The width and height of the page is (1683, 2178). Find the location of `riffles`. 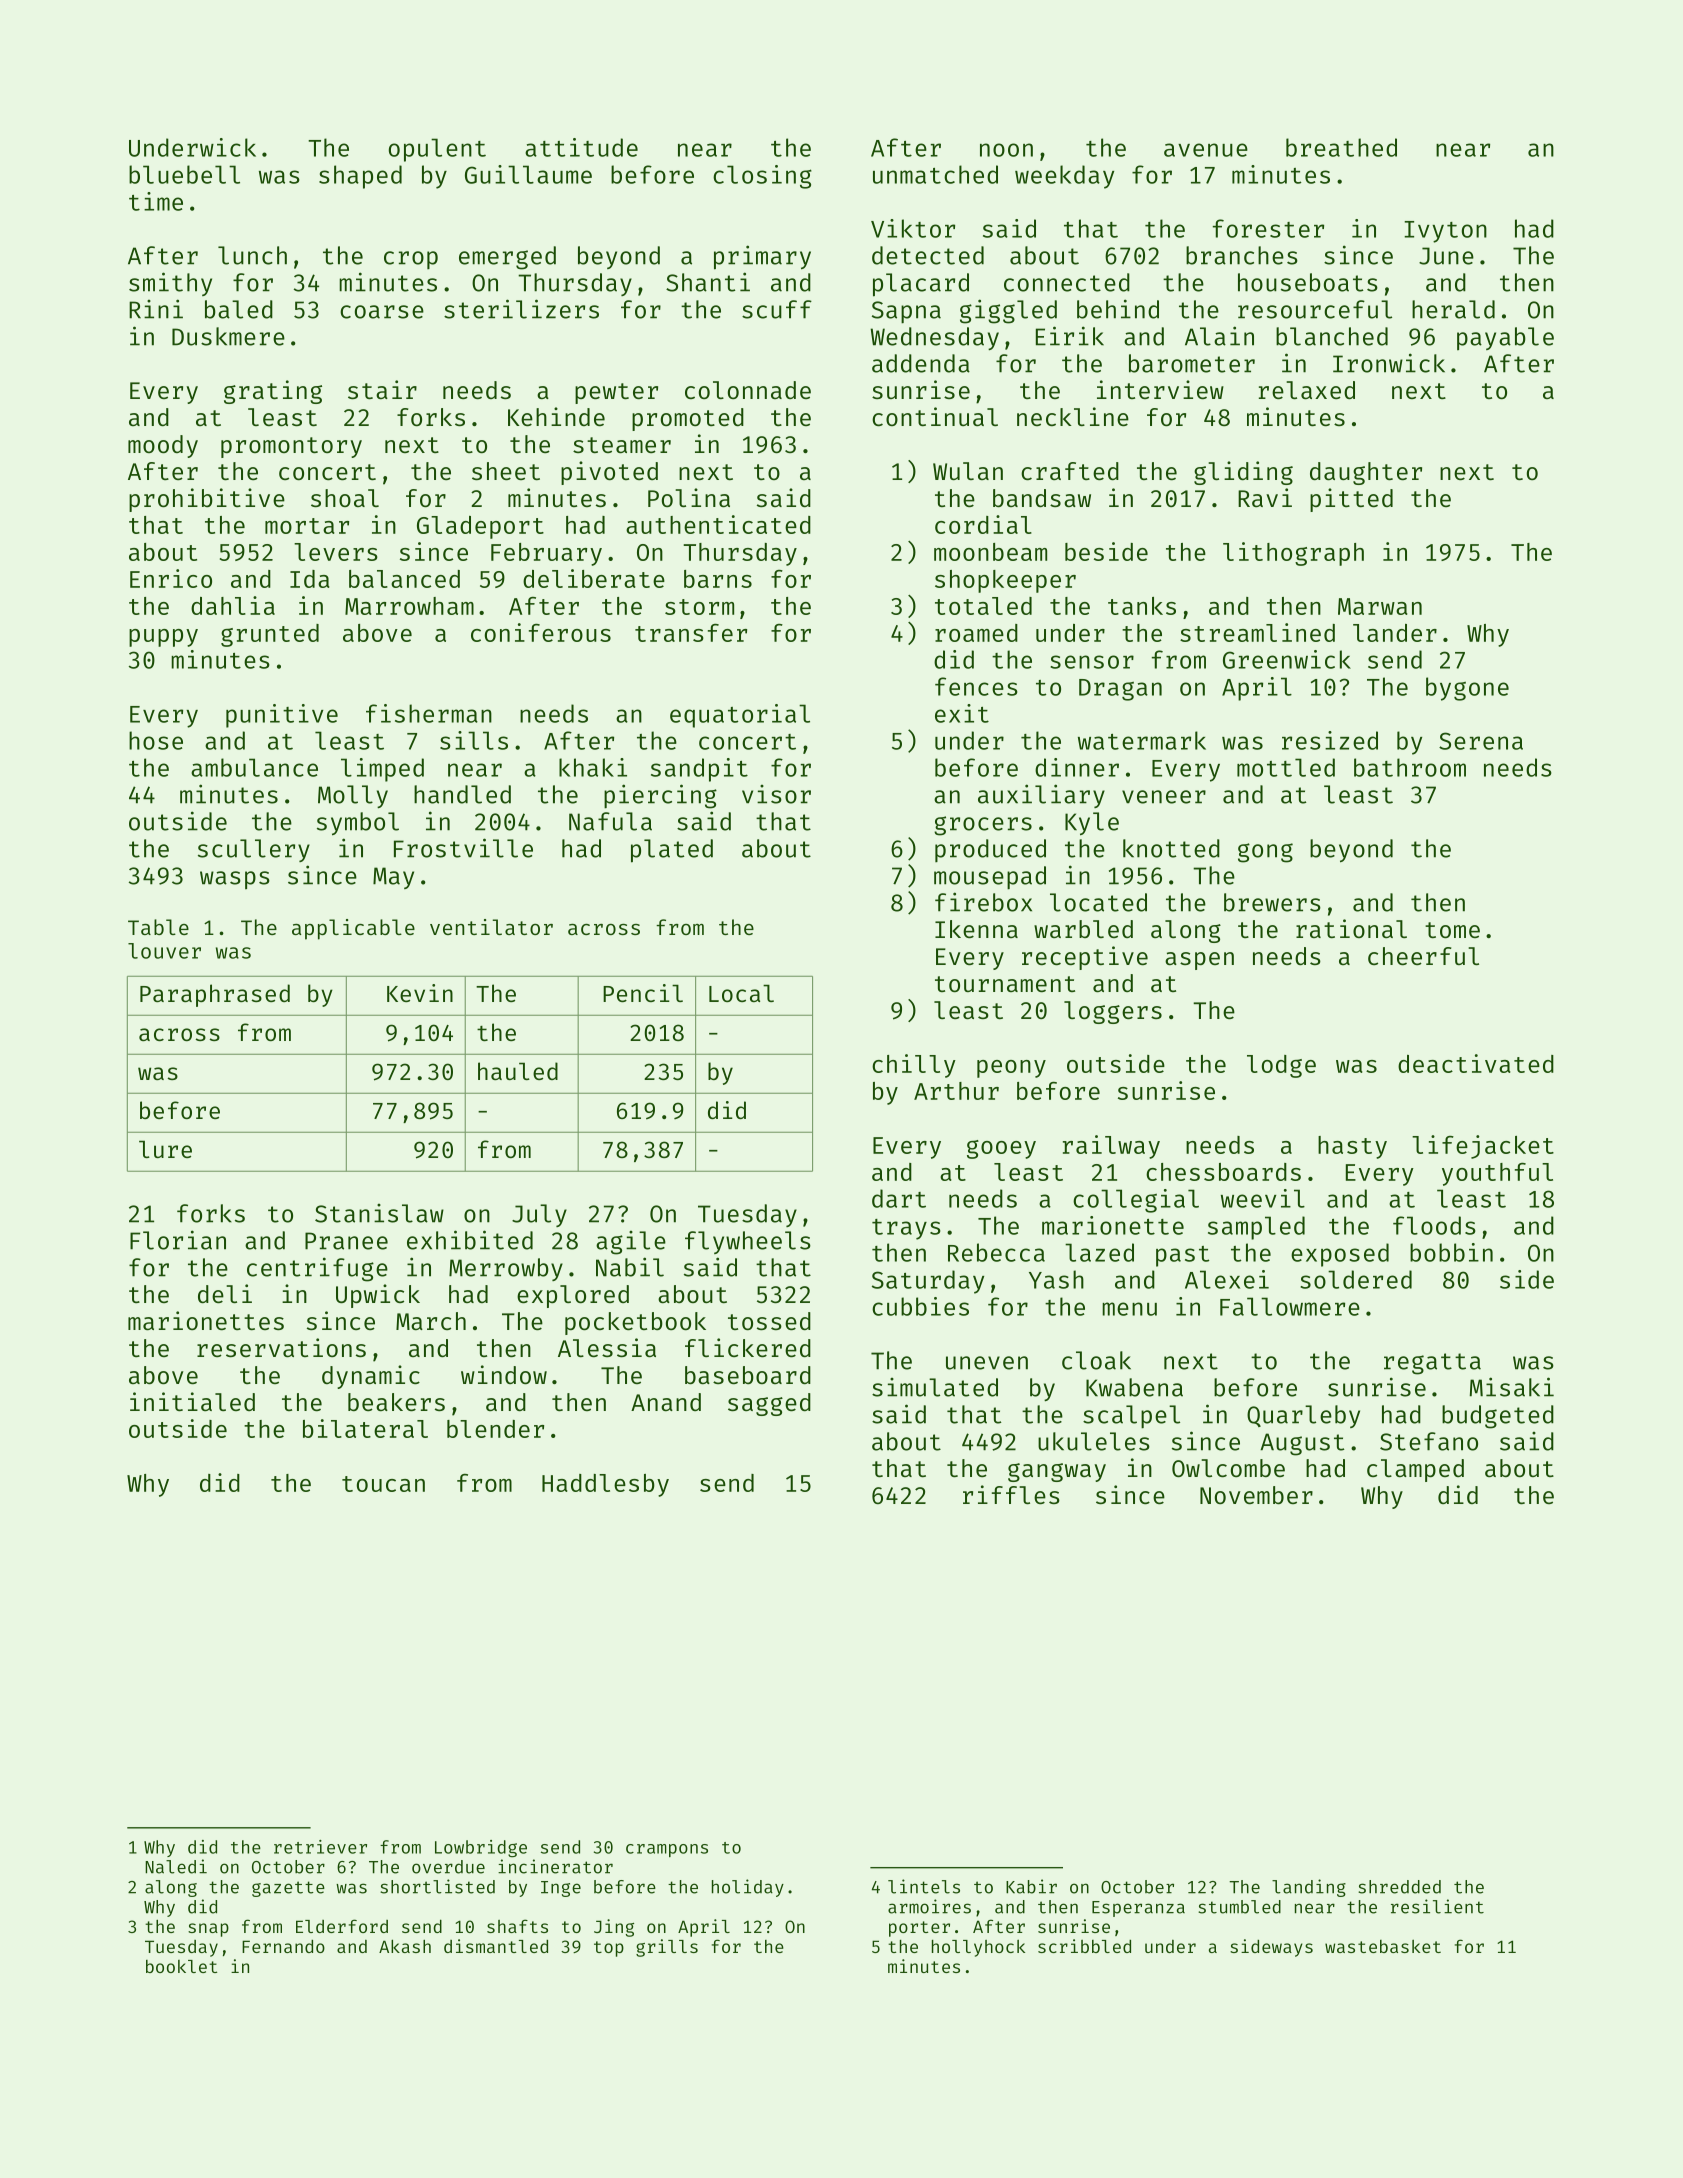

riffles is located at coordinates (1011, 1494).
